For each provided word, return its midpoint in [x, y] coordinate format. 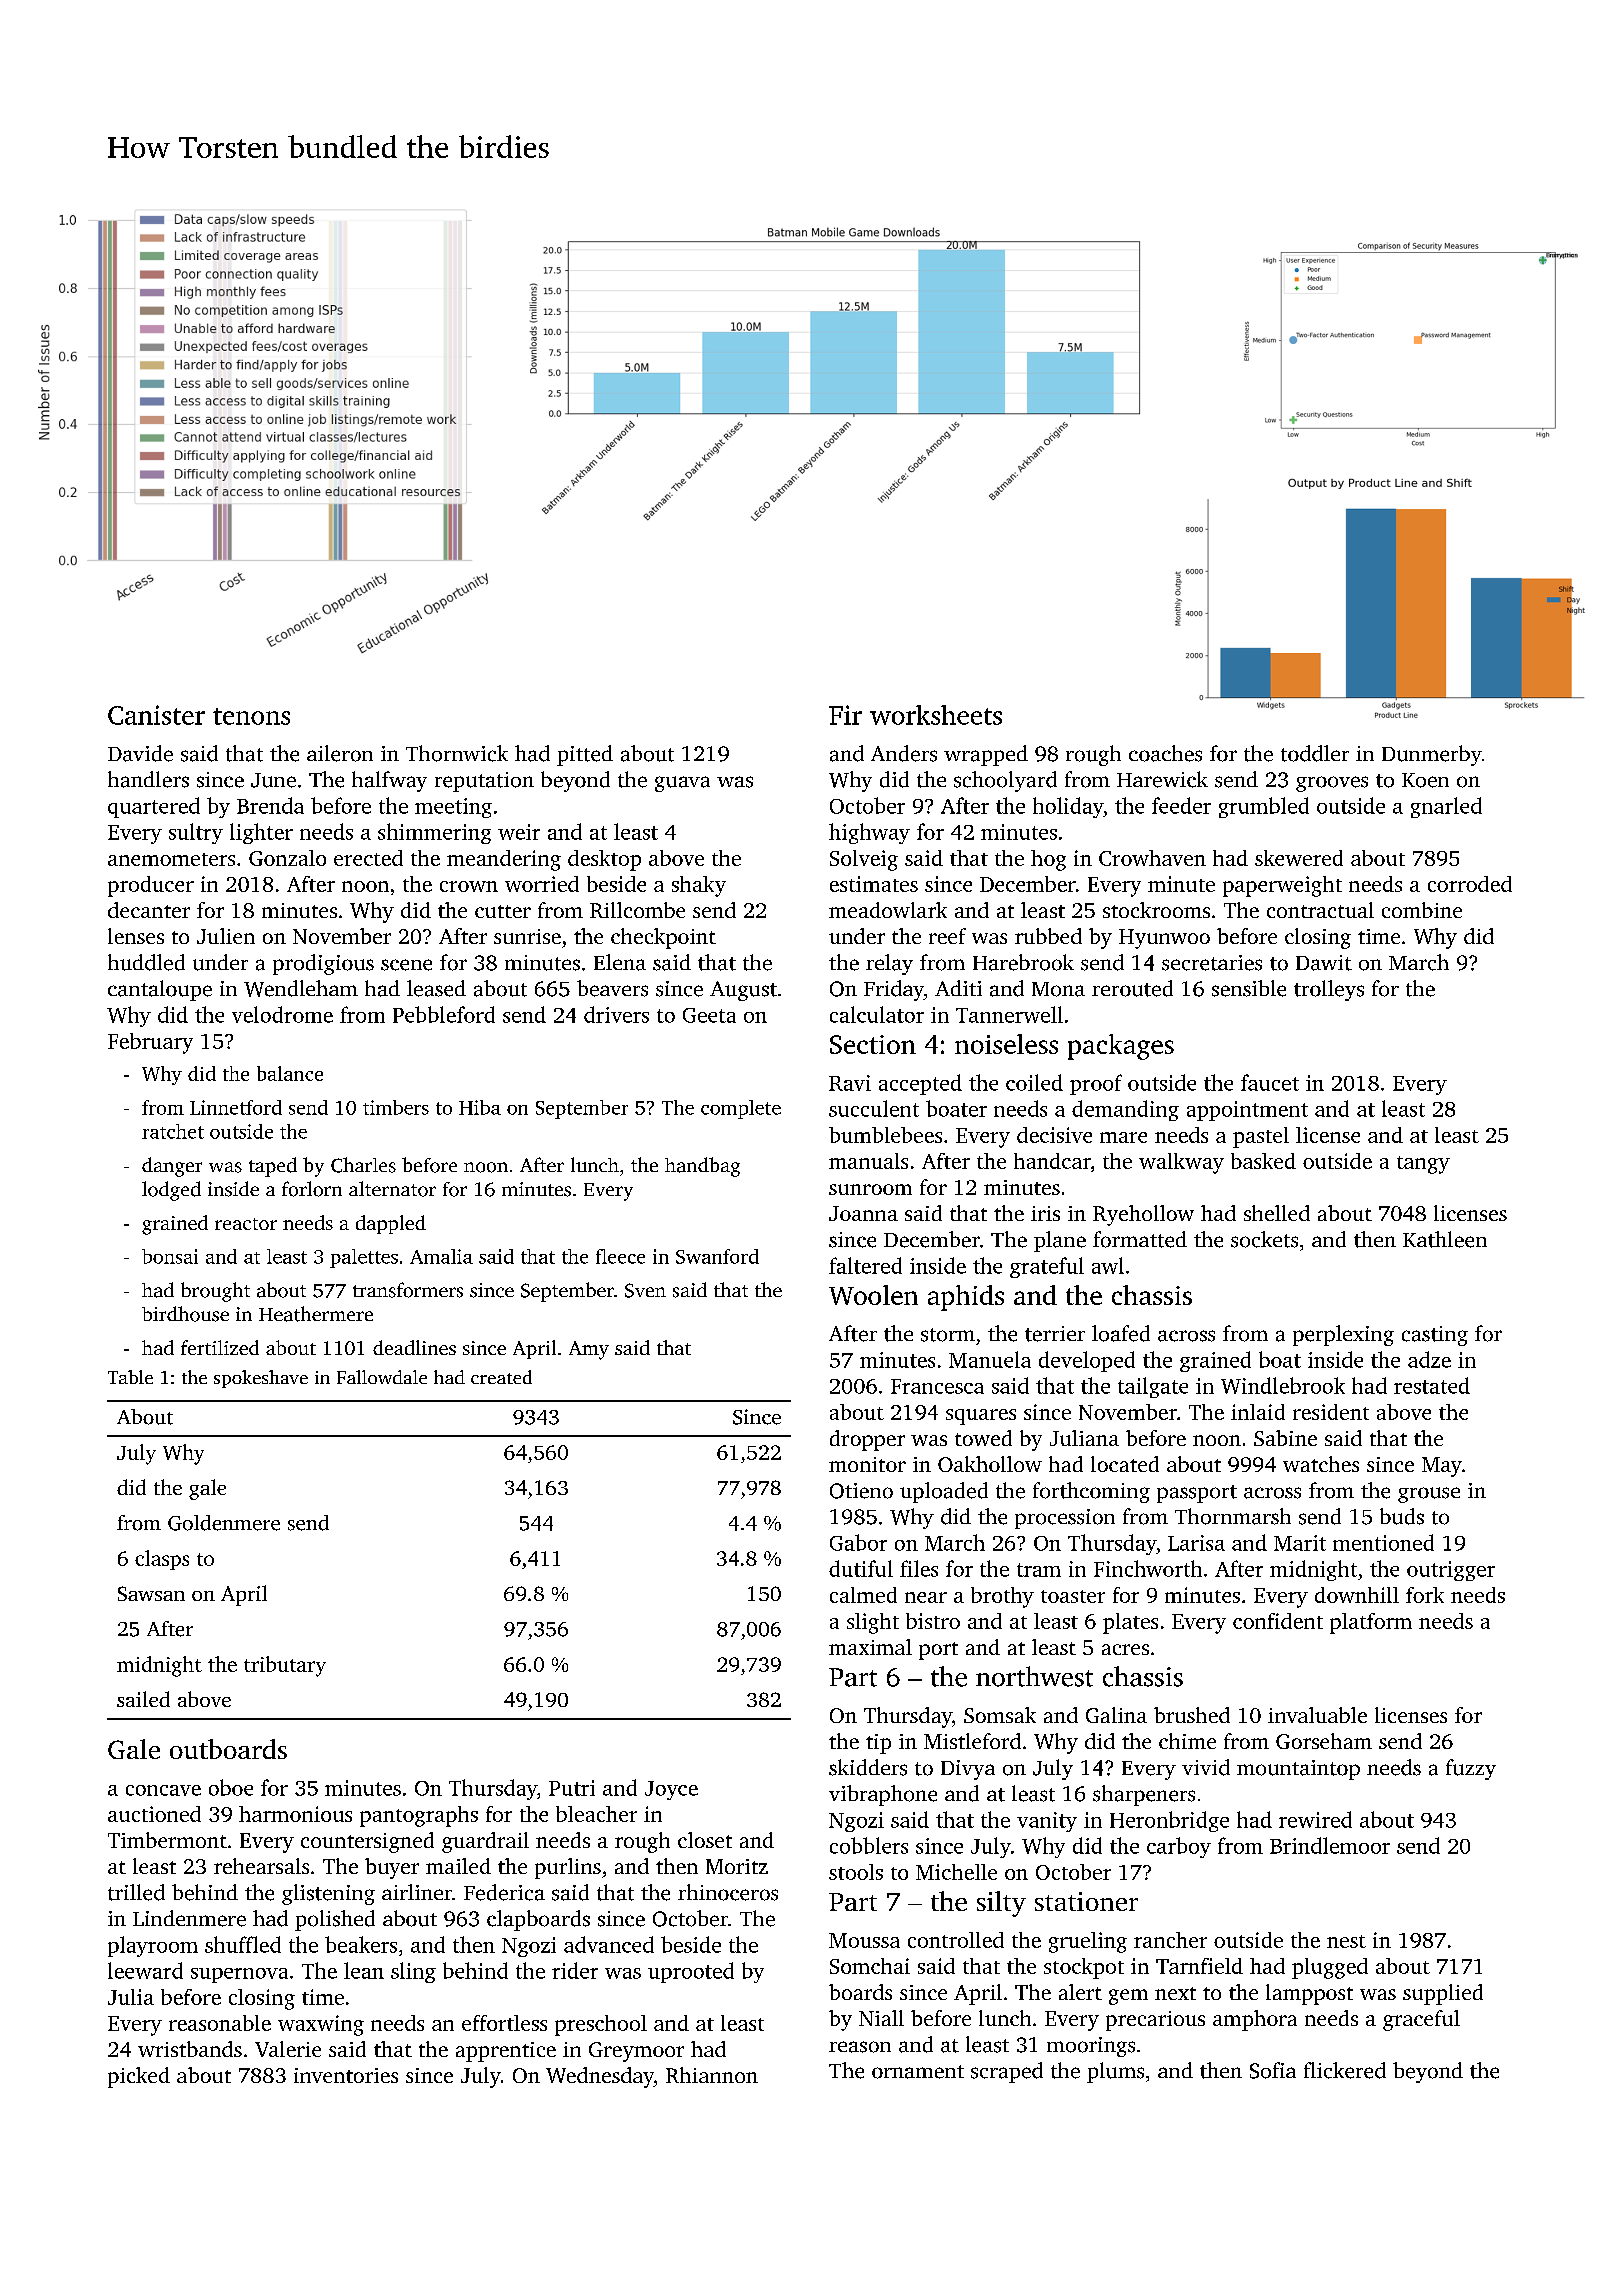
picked [139, 2077]
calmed [863, 1595]
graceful [1421, 2020]
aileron [340, 753]
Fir [845, 715]
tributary [285, 1666]
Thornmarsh [1233, 1516]
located [1125, 1464]
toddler [1315, 753]
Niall [881, 2018]
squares [981, 1417]
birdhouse [185, 1314]
